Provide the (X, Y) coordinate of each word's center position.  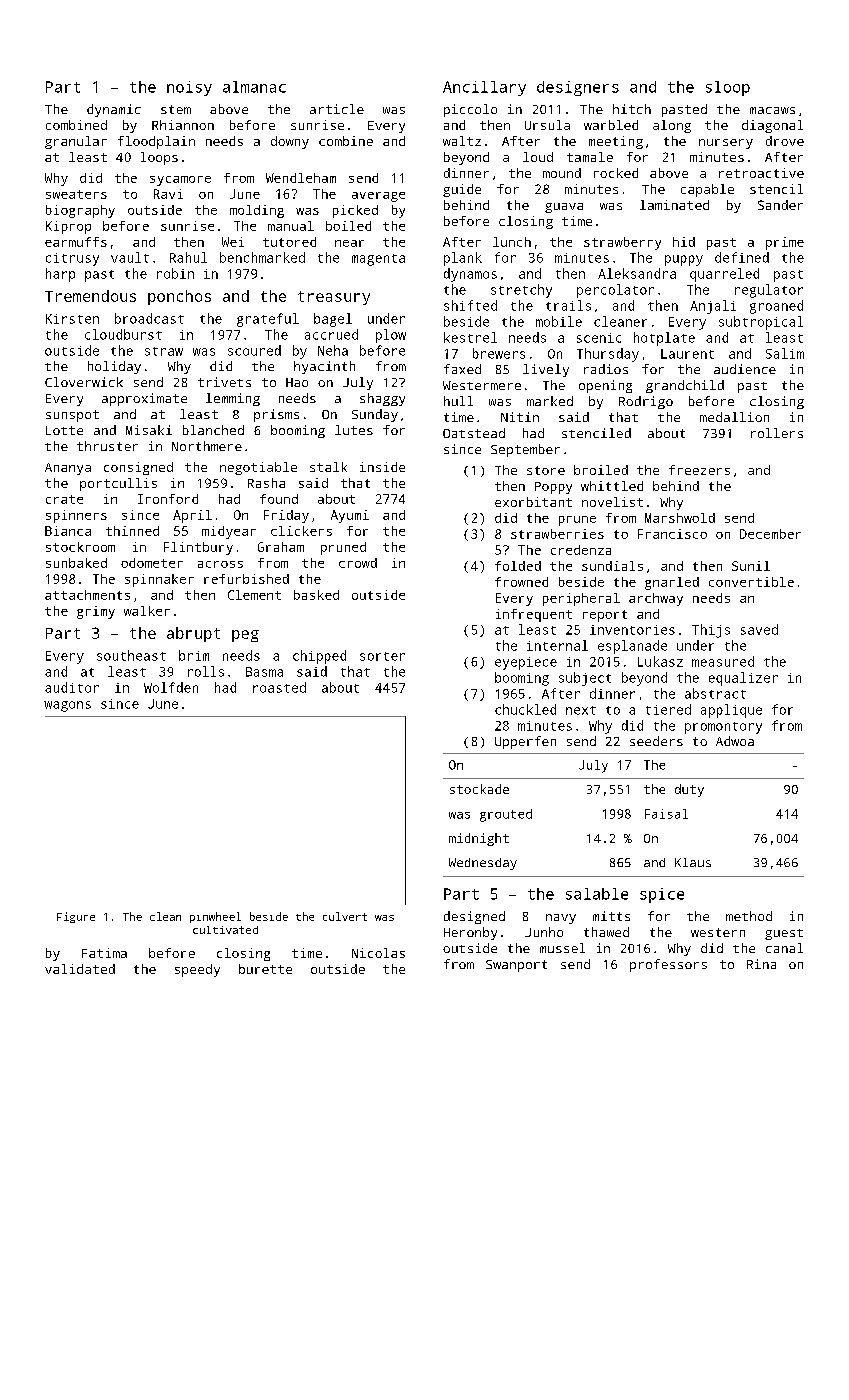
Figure (76, 917)
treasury (334, 298)
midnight (479, 839)
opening (605, 386)
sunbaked (76, 563)
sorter (382, 656)
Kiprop (68, 227)
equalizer (743, 679)
